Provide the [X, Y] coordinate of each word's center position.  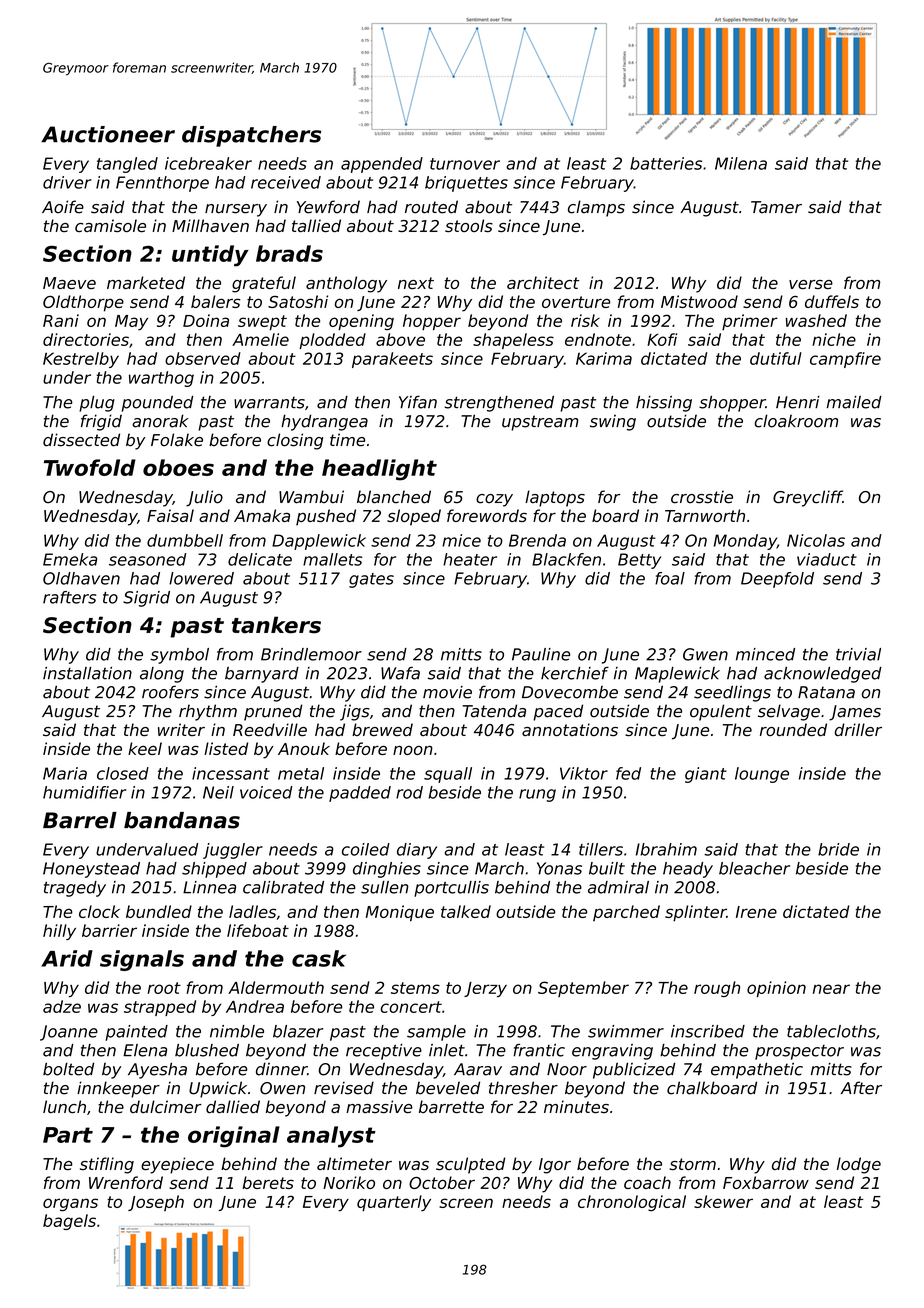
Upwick [218, 1089]
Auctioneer [108, 134]
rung [537, 795]
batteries [666, 163]
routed [431, 207]
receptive [384, 1052]
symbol [179, 656]
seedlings [732, 693]
